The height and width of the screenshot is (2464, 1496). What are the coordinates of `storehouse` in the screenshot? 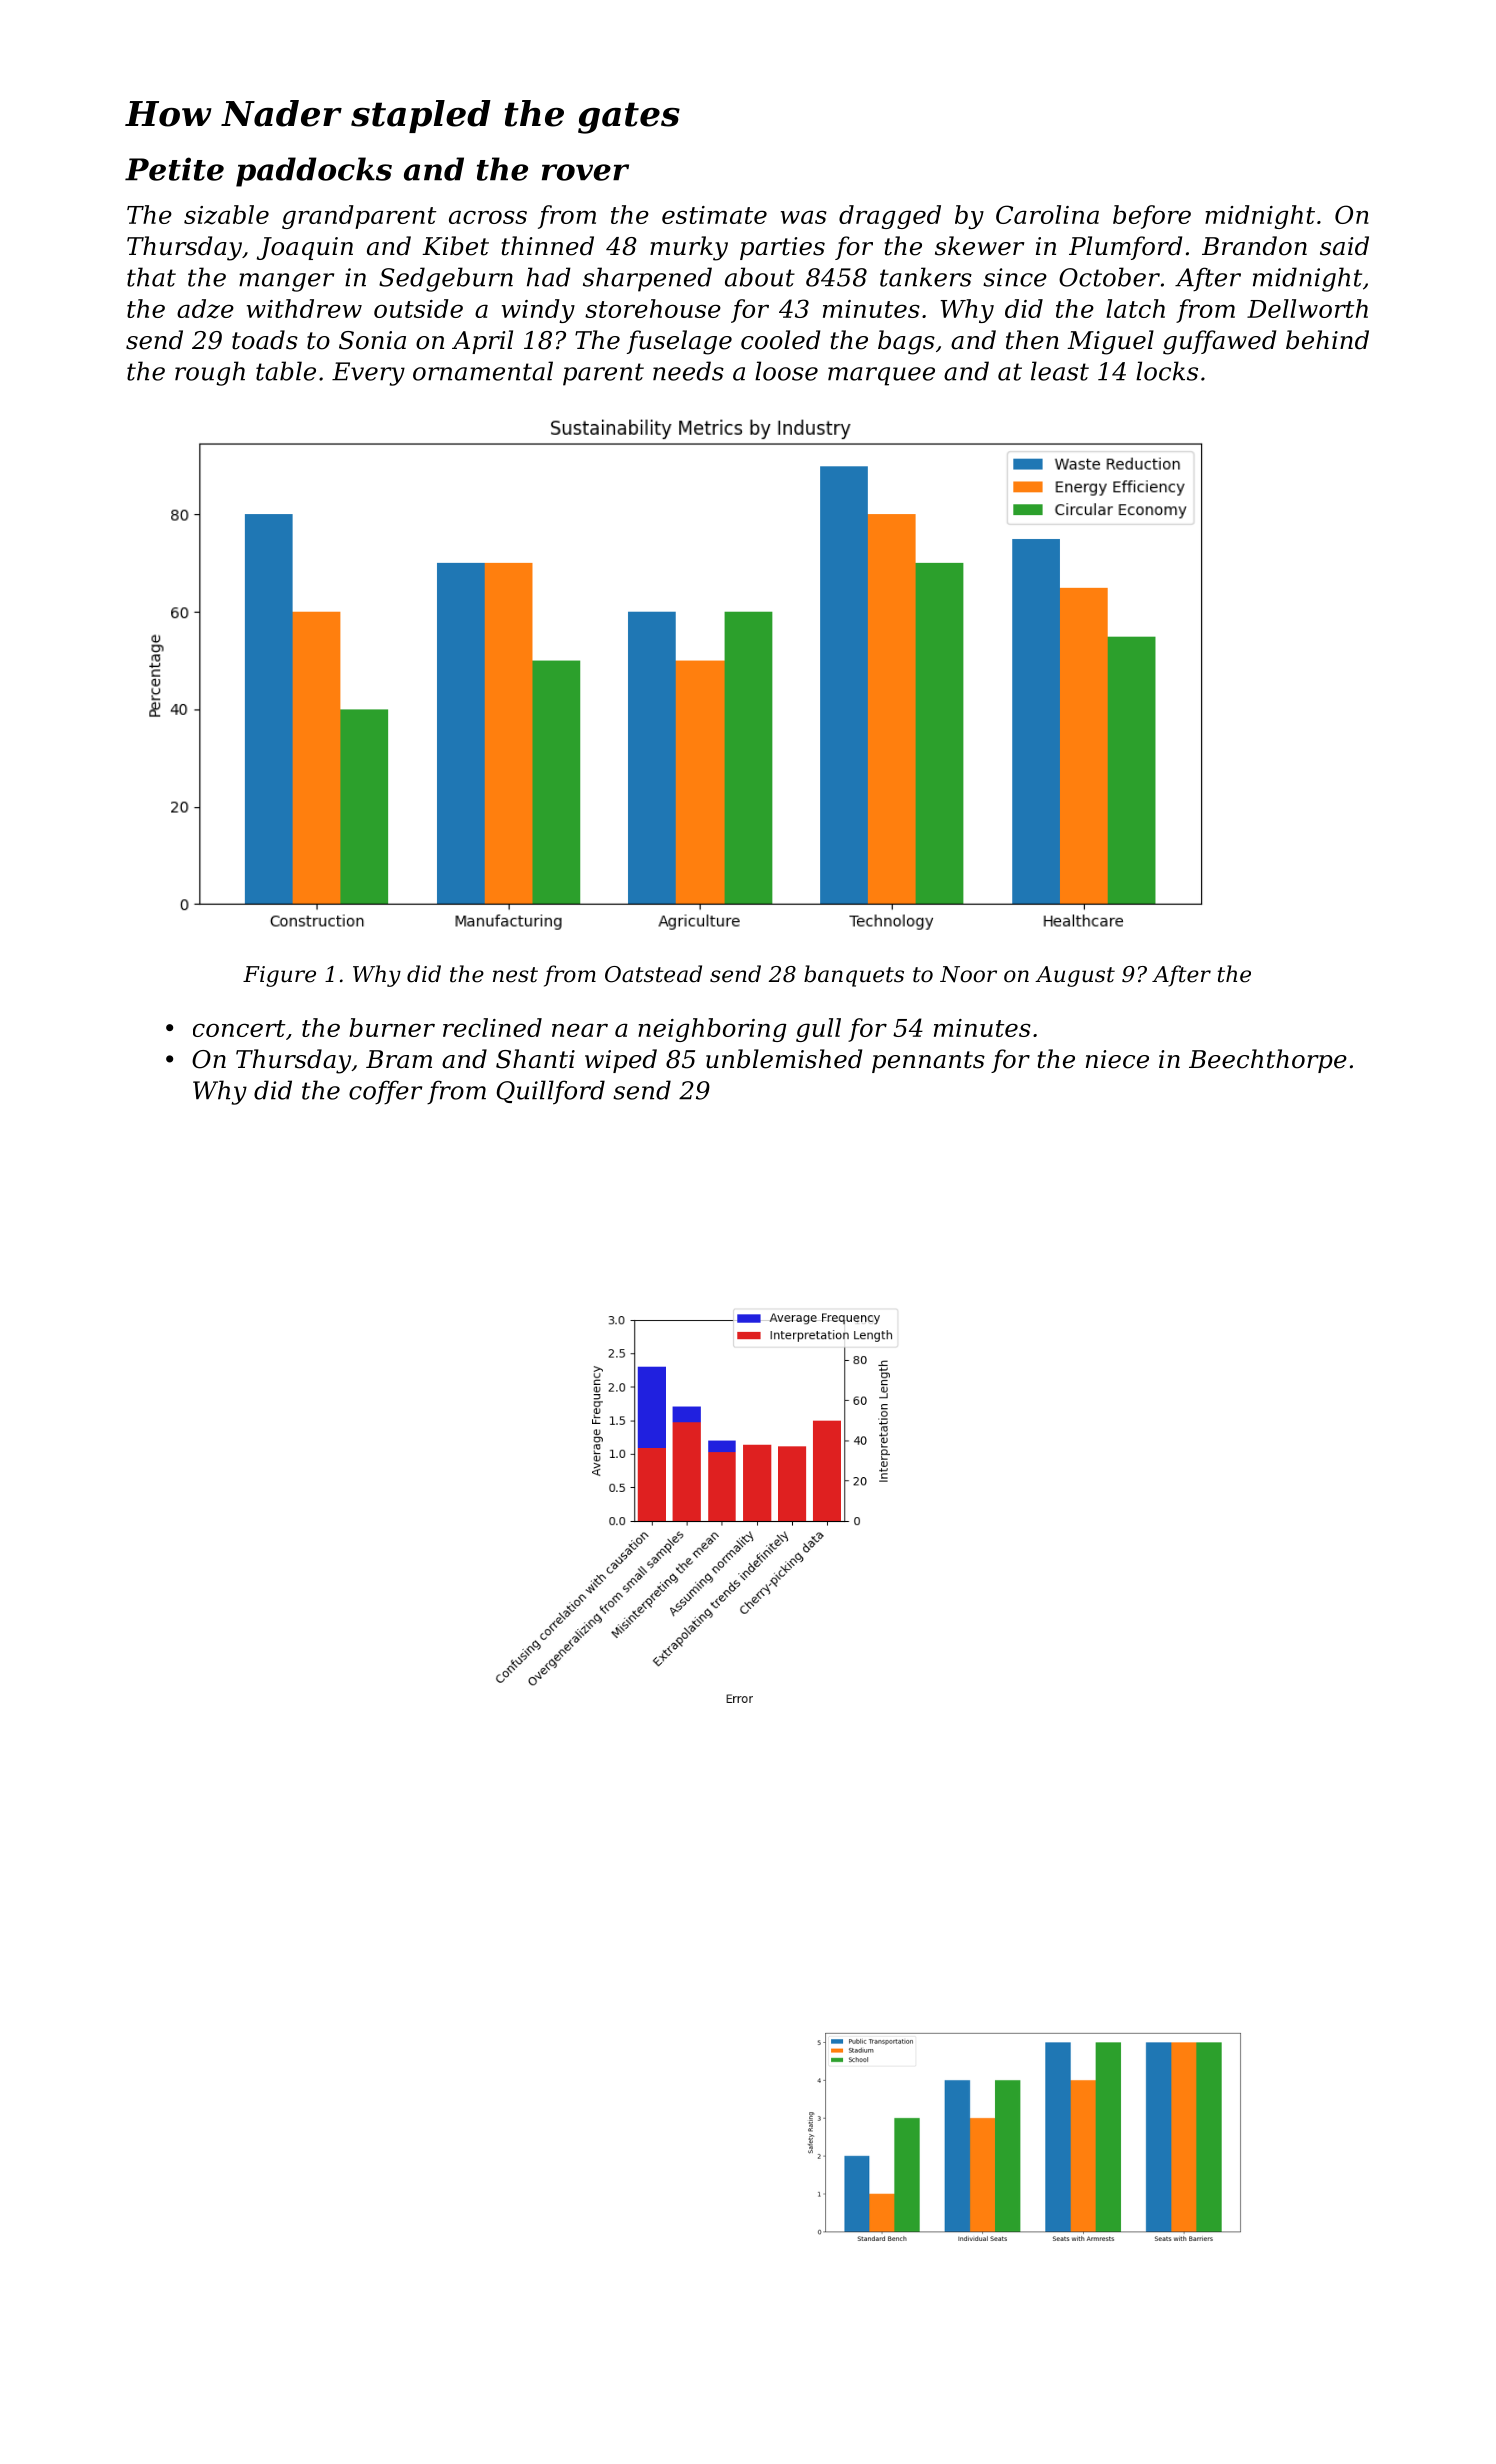 It's located at (653, 308).
